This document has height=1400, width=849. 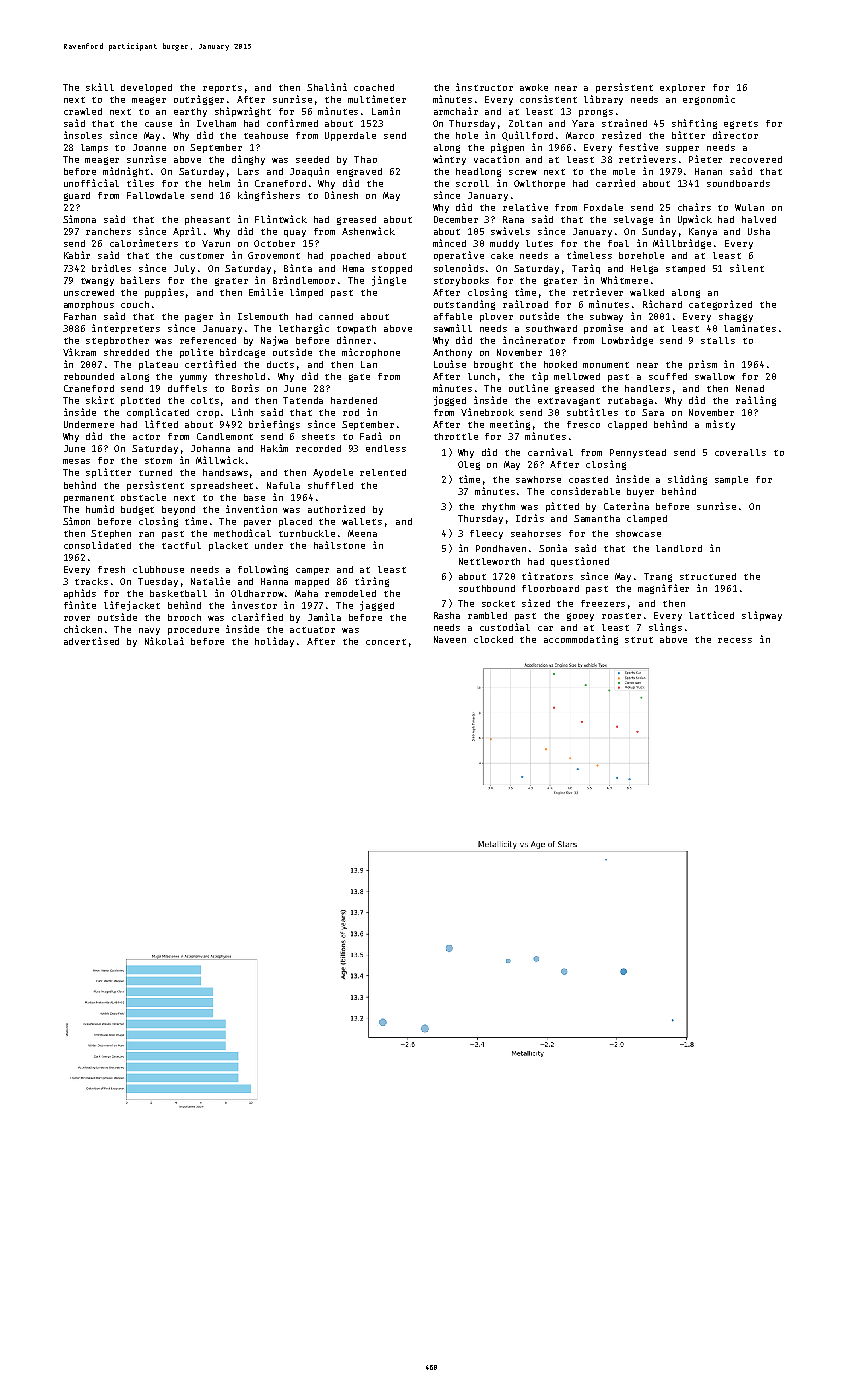 What do you see at coordinates (383, 472) in the document?
I see `relented` at bounding box center [383, 472].
